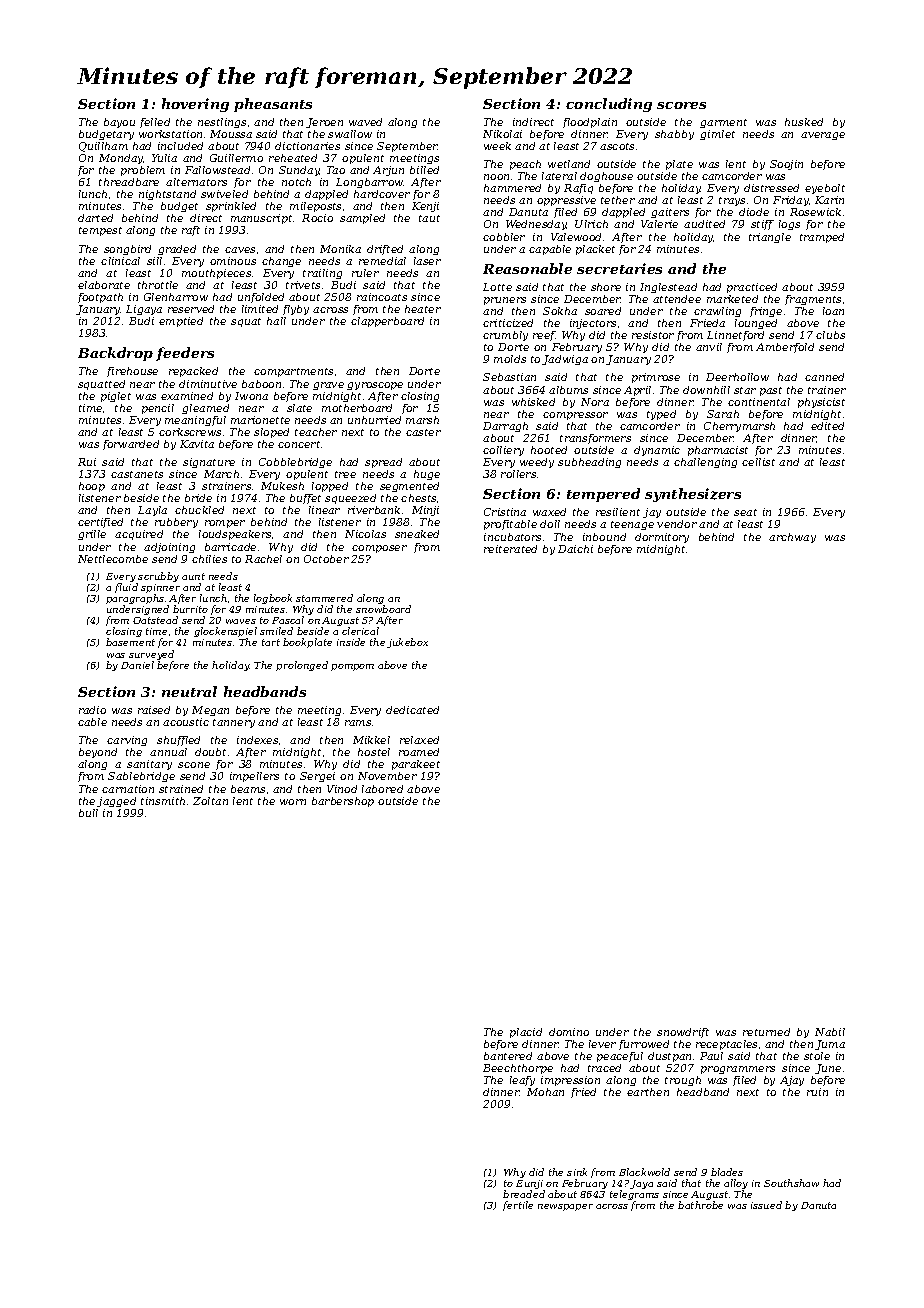 The height and width of the screenshot is (1308, 924). Describe the element at coordinates (343, 802) in the screenshot. I see `barbershop` at that location.
